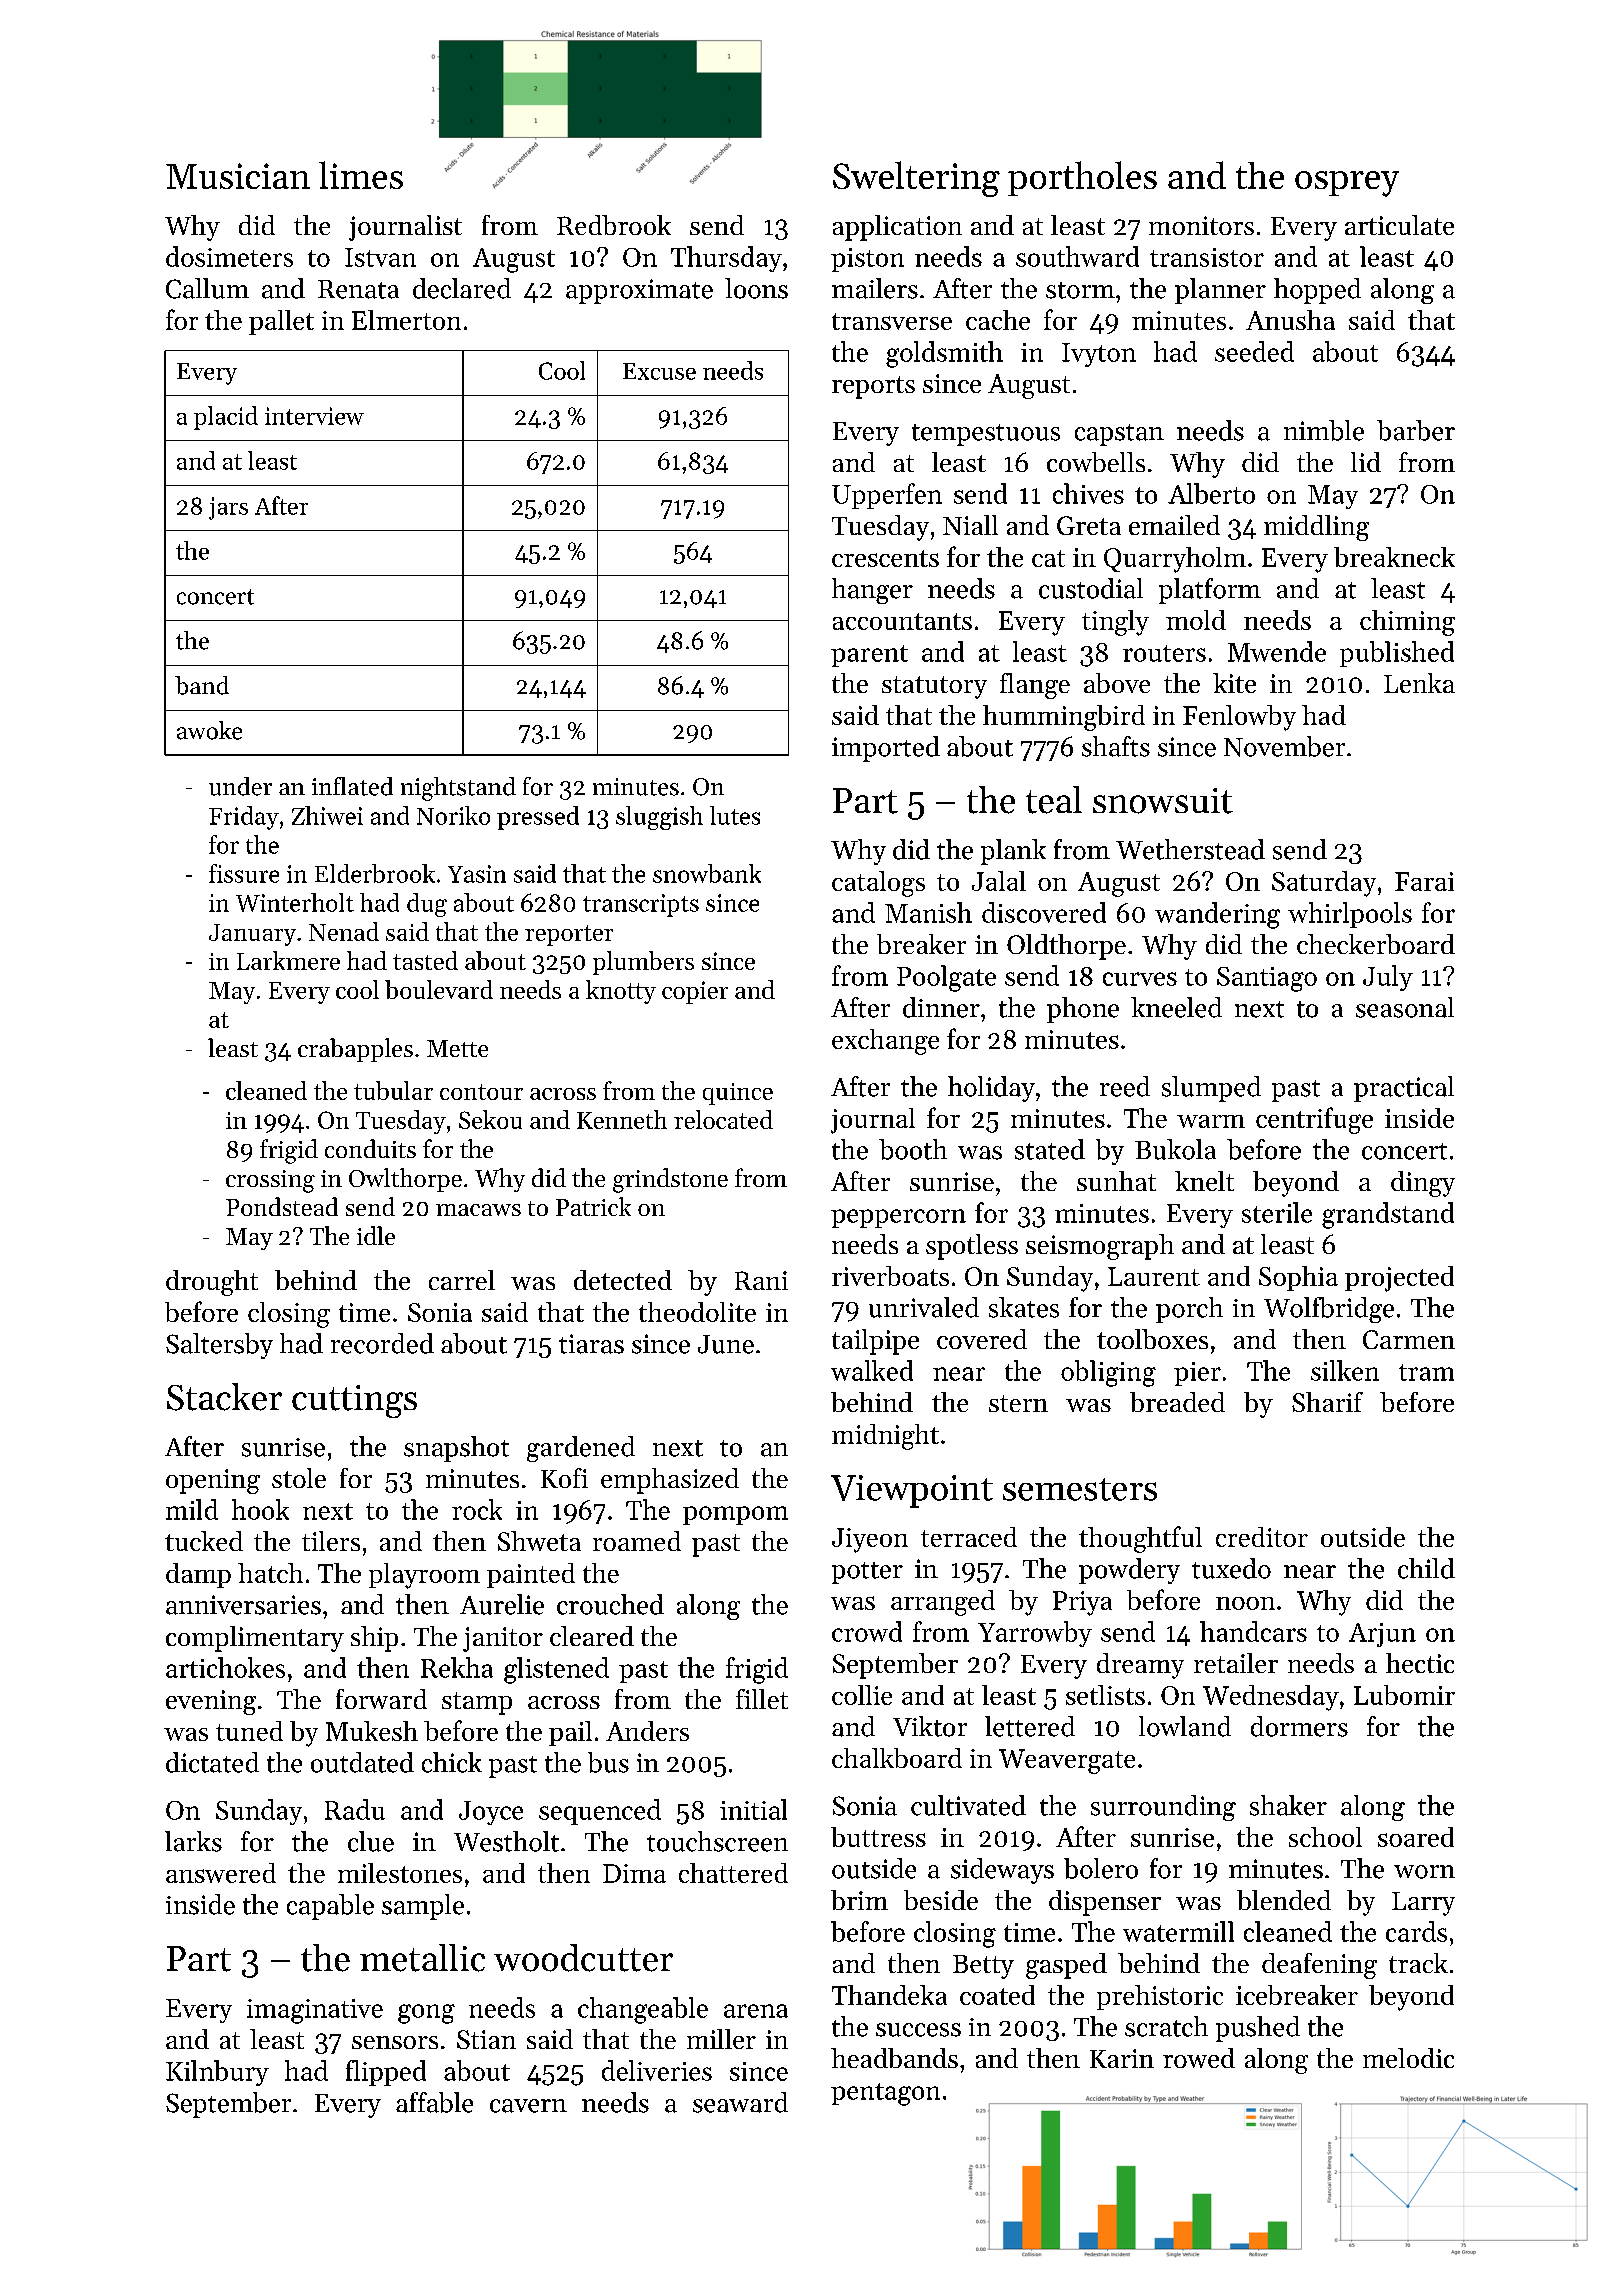 The width and height of the page is (1620, 2292). I want to click on theodolite, so click(697, 1312).
